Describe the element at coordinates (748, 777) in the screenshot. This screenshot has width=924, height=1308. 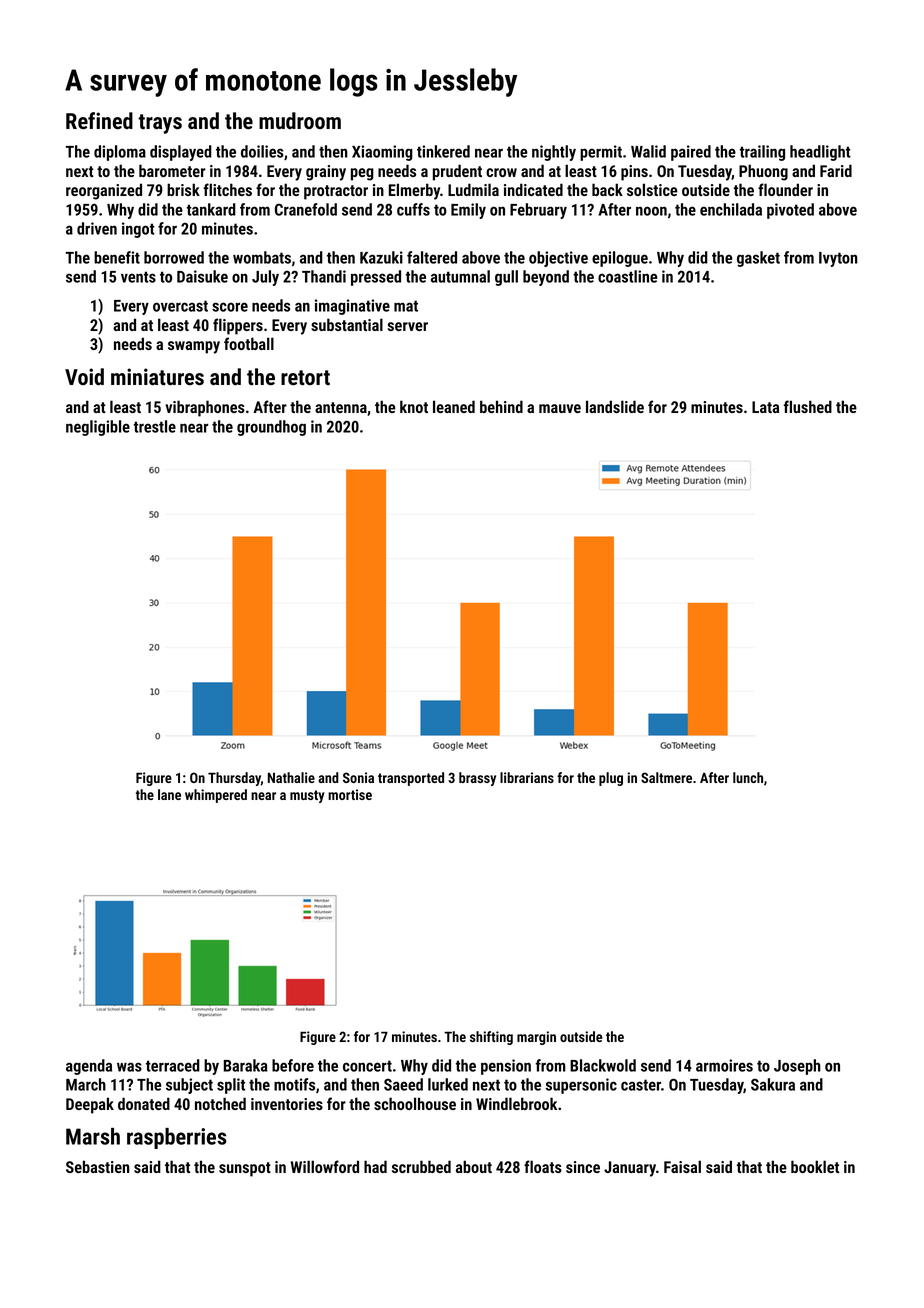
I see `lunch` at that location.
